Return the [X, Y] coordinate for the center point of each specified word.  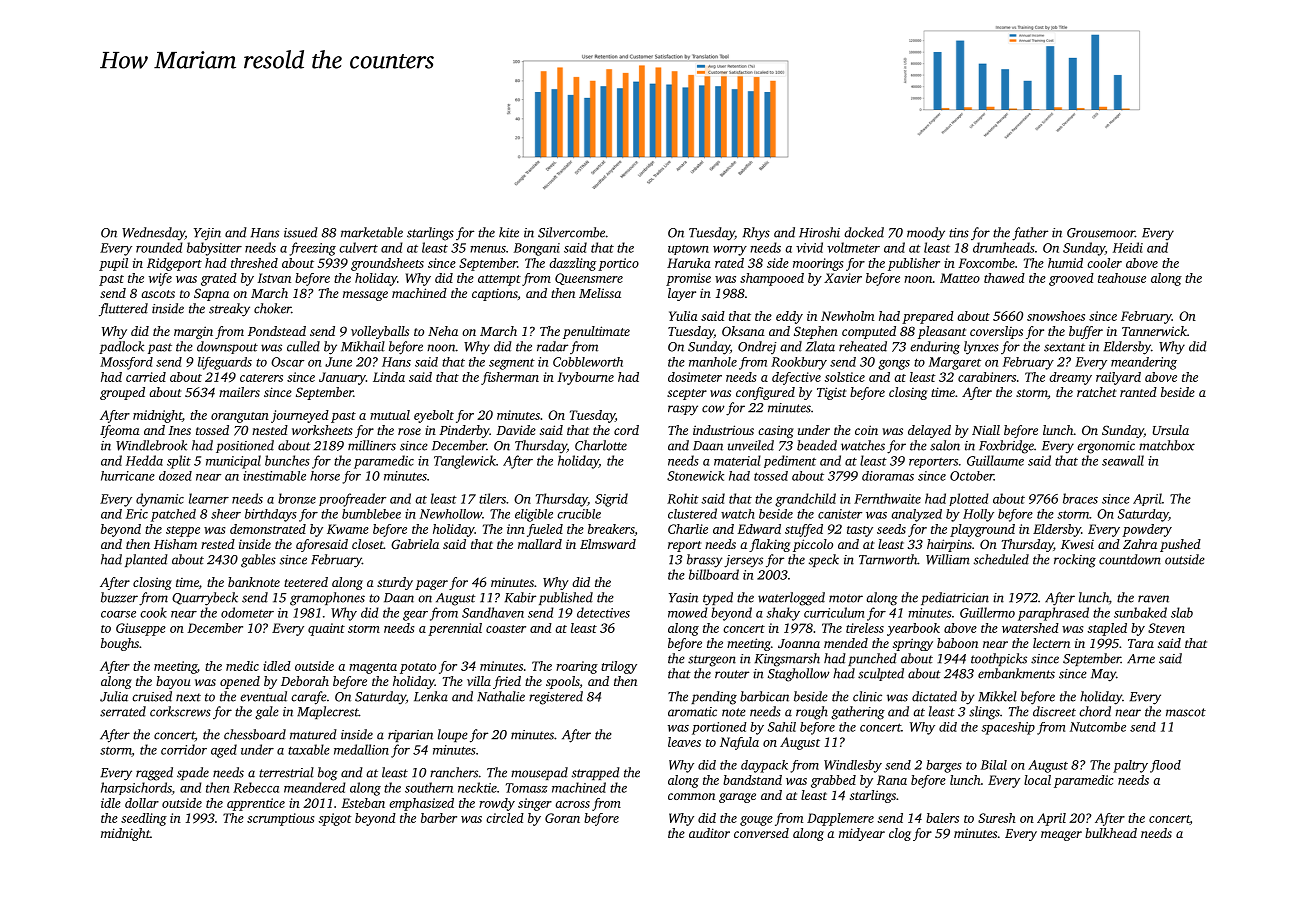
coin [866, 430]
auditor [709, 833]
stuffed [804, 530]
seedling [144, 819]
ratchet [1096, 392]
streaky [229, 310]
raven [1153, 599]
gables [258, 561]
